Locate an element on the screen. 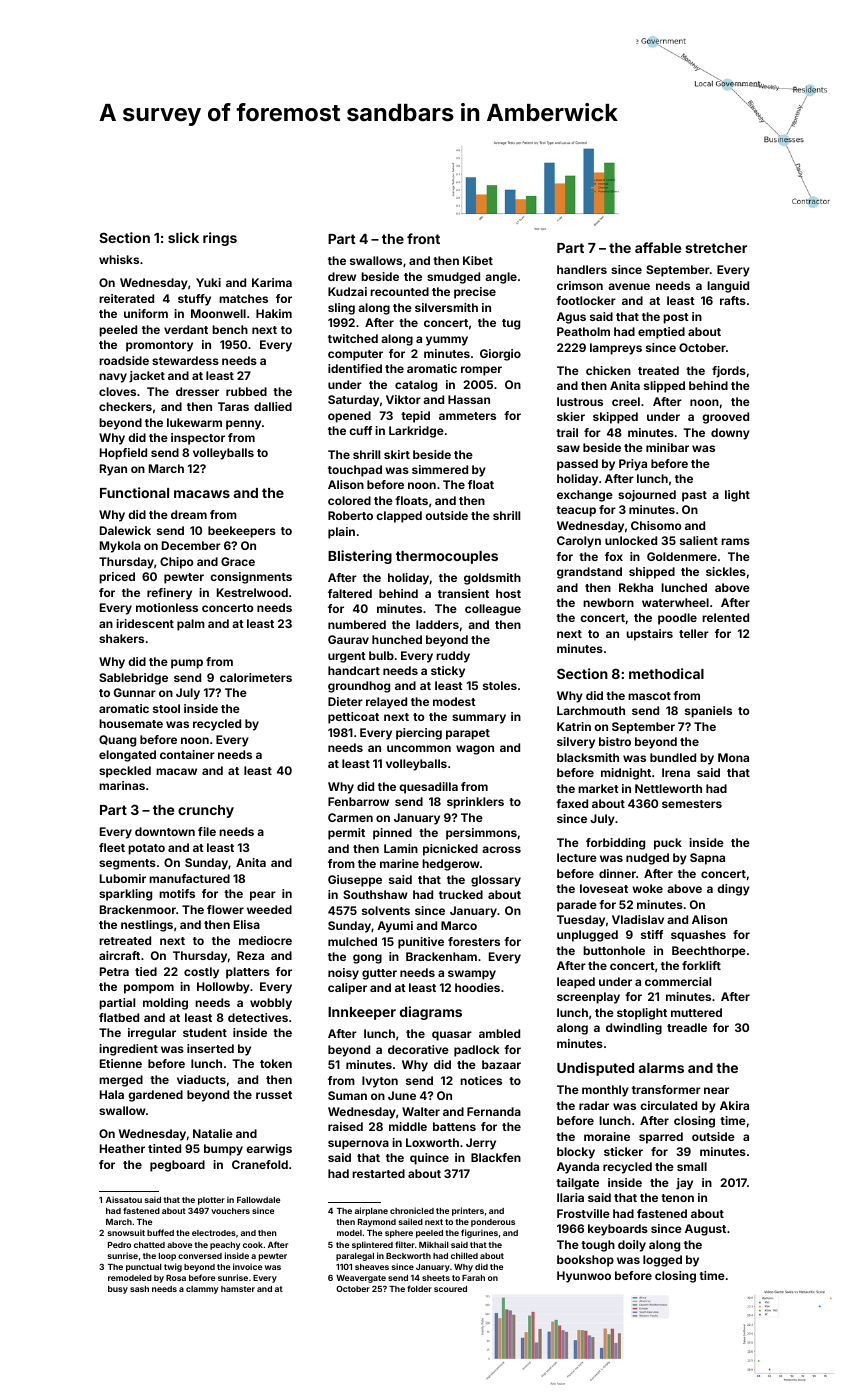 The height and width of the screenshot is (1400, 849). teacup is located at coordinates (576, 511).
